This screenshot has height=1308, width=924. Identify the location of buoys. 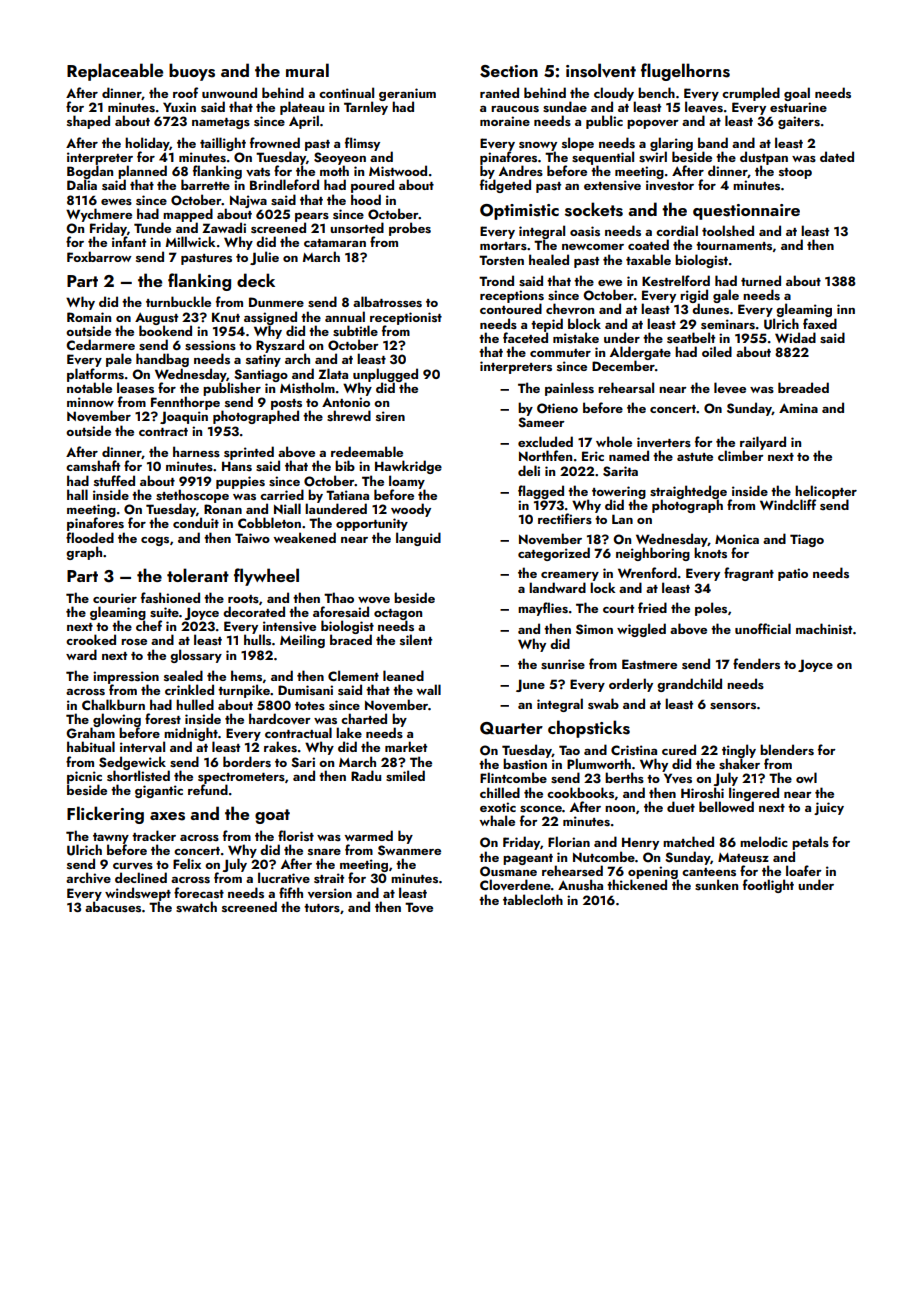
(192, 72).
